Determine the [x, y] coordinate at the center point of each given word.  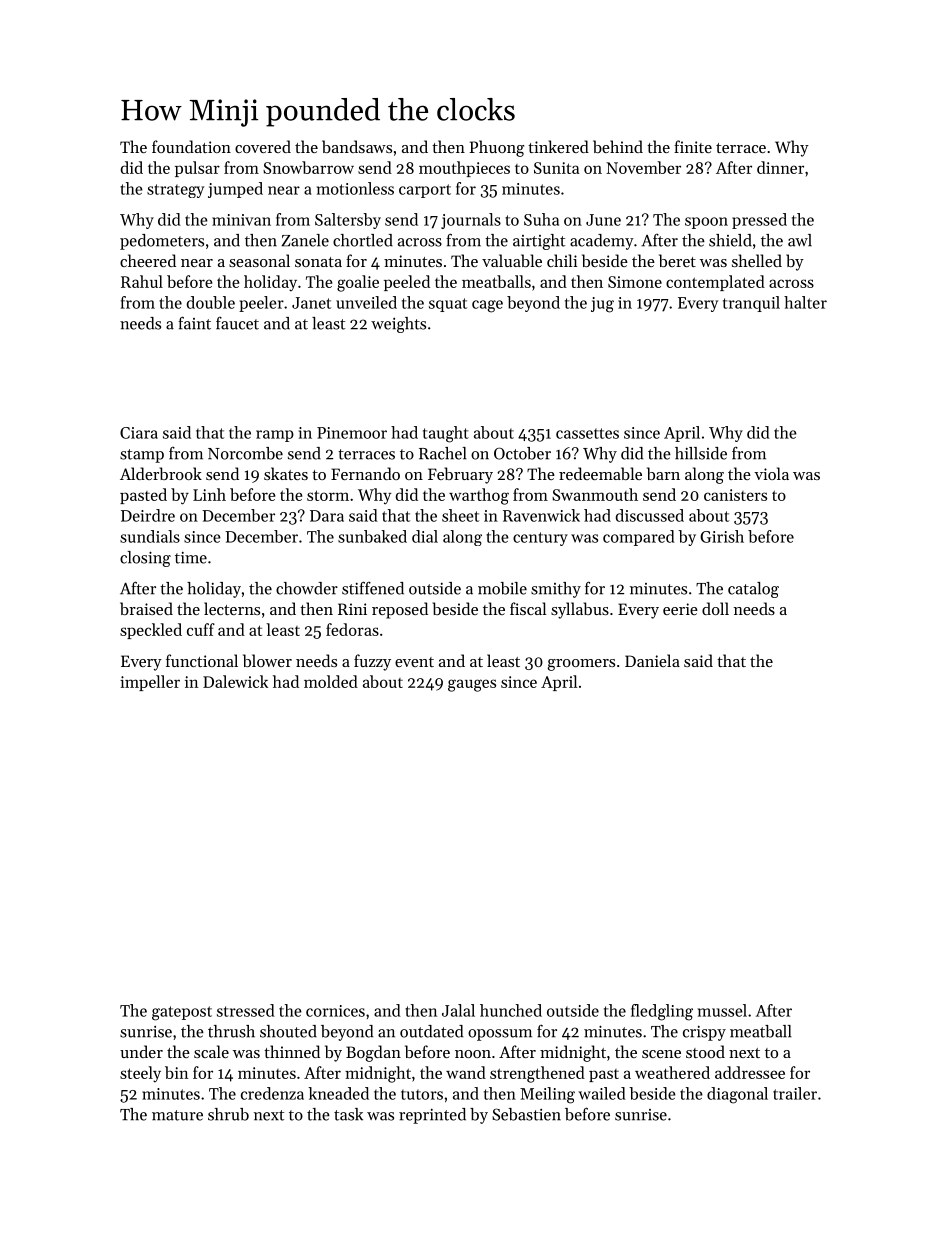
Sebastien [526, 1114]
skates [286, 473]
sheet [460, 515]
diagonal [737, 1095]
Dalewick [235, 681]
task [348, 1114]
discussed [650, 515]
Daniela [652, 660]
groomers [581, 665]
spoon [706, 223]
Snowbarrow [308, 167]
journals [471, 221]
